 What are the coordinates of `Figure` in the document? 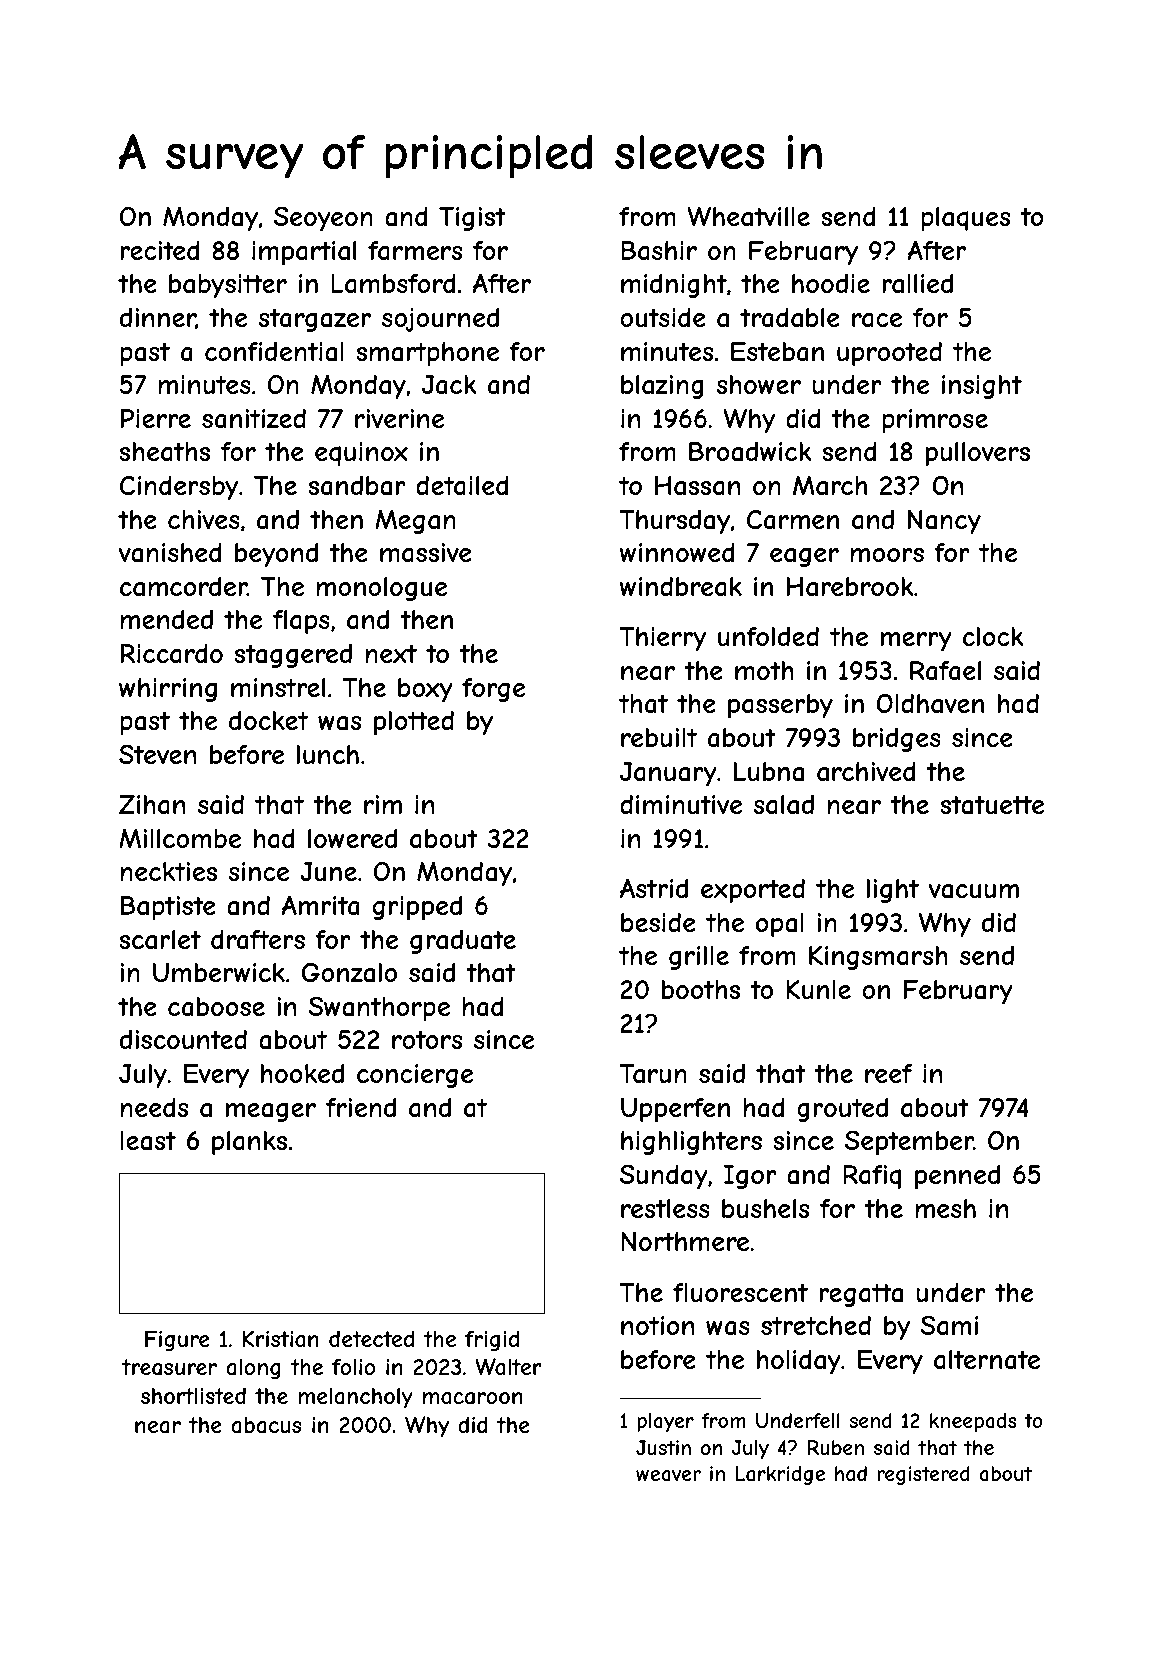 It's located at (177, 1341).
